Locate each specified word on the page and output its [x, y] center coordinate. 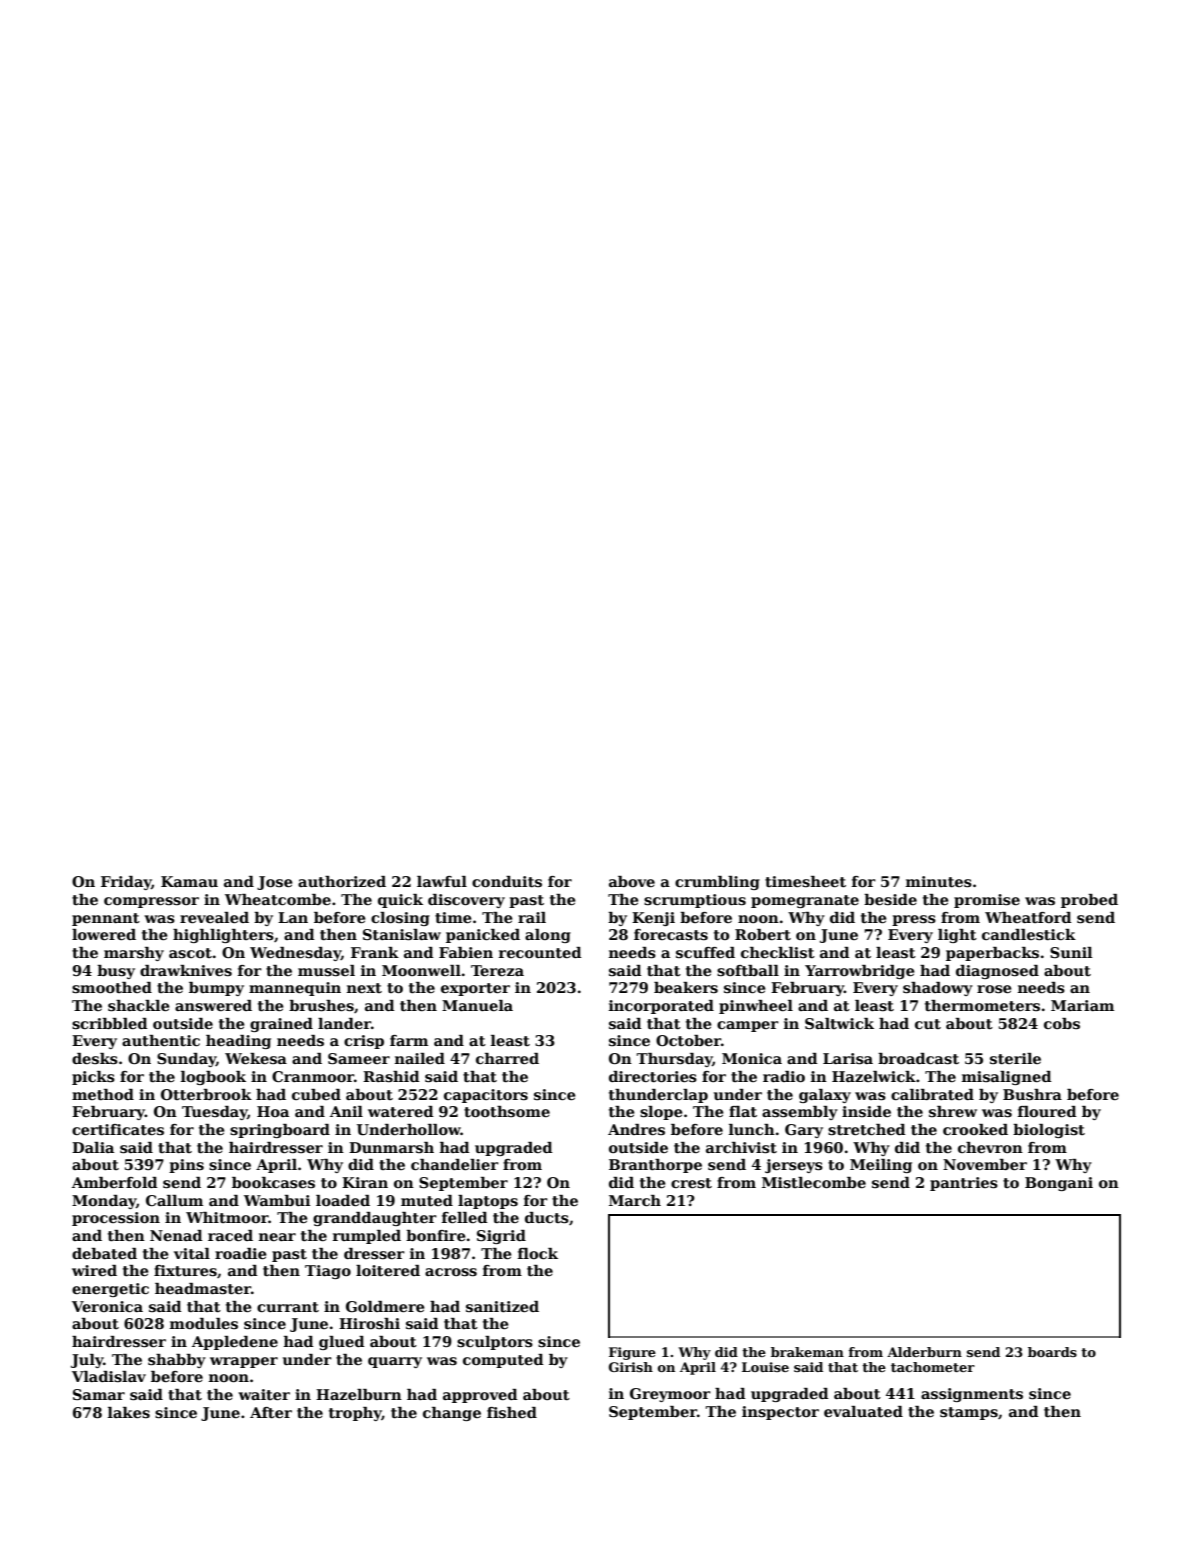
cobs [1062, 1023]
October [688, 1040]
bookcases [273, 1183]
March [635, 1200]
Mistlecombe [814, 1182]
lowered [104, 934]
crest [691, 1183]
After [271, 1412]
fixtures [185, 1270]
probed [1089, 901]
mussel [326, 970]
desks [95, 1059]
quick [400, 901]
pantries [964, 1184]
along [548, 936]
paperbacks [992, 954]
